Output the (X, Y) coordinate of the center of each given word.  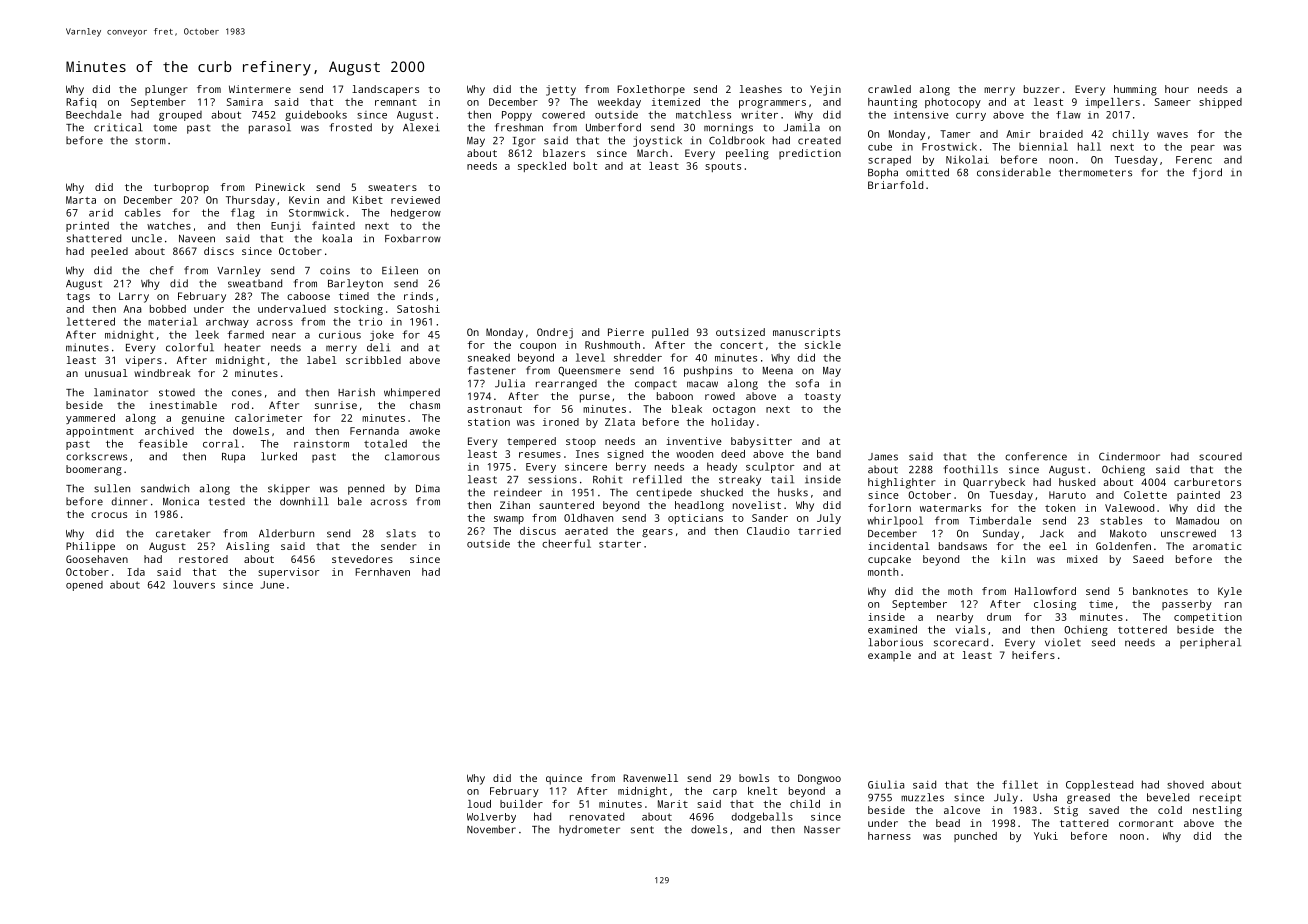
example (889, 656)
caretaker (183, 533)
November (491, 829)
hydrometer (589, 830)
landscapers (385, 90)
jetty (561, 90)
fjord (1207, 173)
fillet (1020, 784)
